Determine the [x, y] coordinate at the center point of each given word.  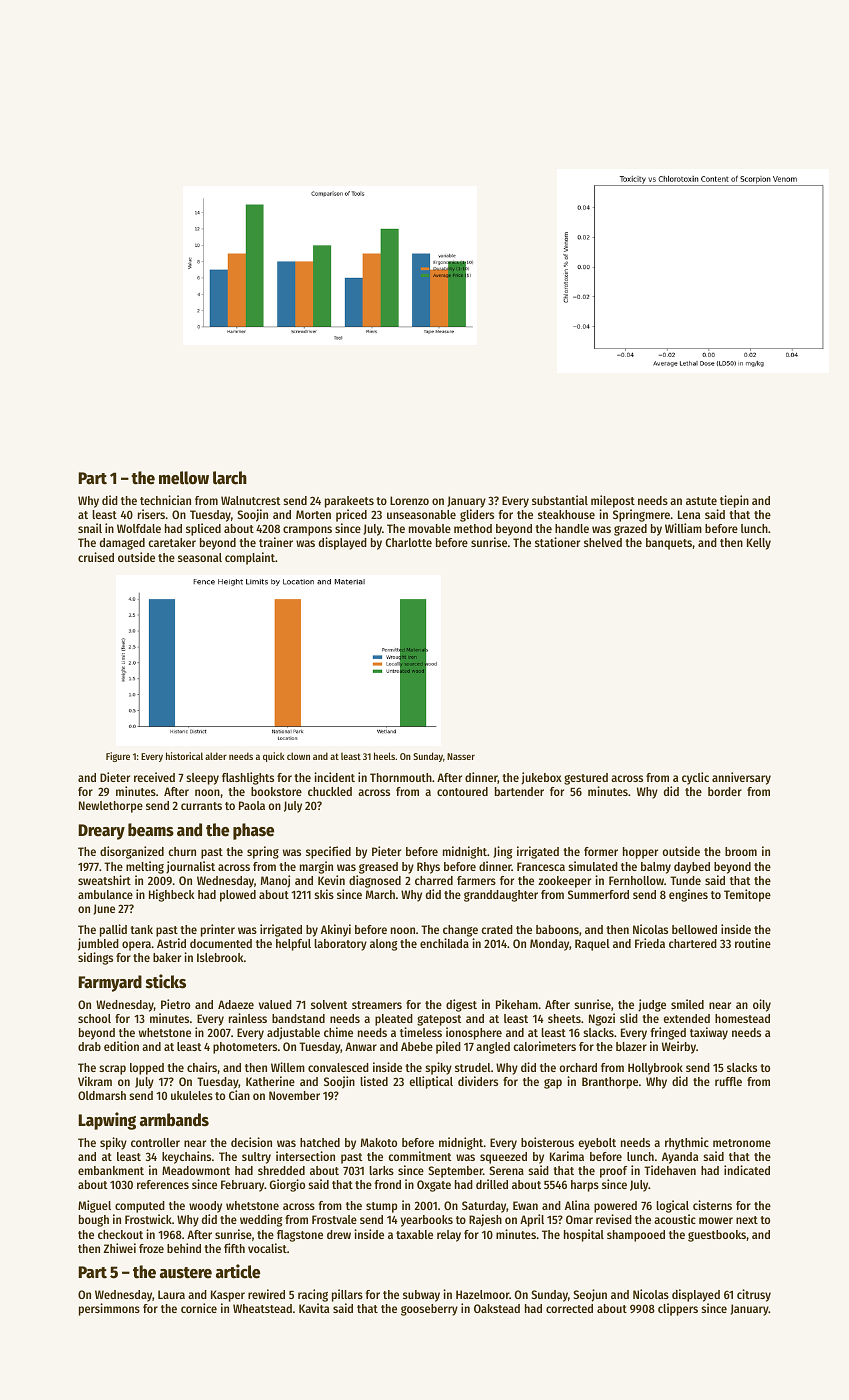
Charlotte [408, 542]
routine [753, 943]
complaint [250, 558]
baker [167, 957]
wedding [261, 1220]
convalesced [338, 1067]
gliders [477, 515]
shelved [603, 542]
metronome [742, 1143]
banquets [669, 544]
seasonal [200, 557]
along [384, 945]
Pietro [175, 1004]
